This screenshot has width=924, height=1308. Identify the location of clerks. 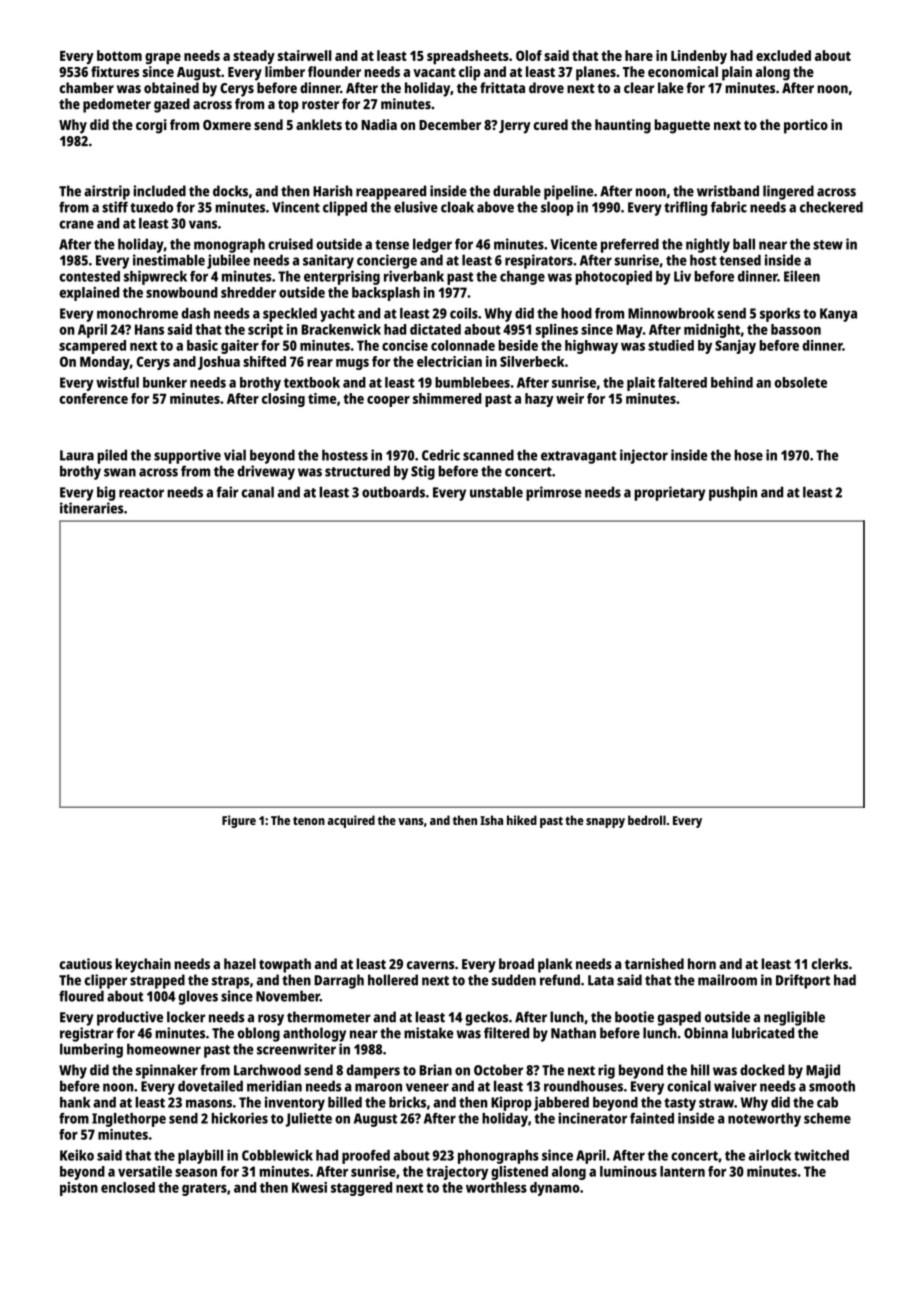
(829, 964).
